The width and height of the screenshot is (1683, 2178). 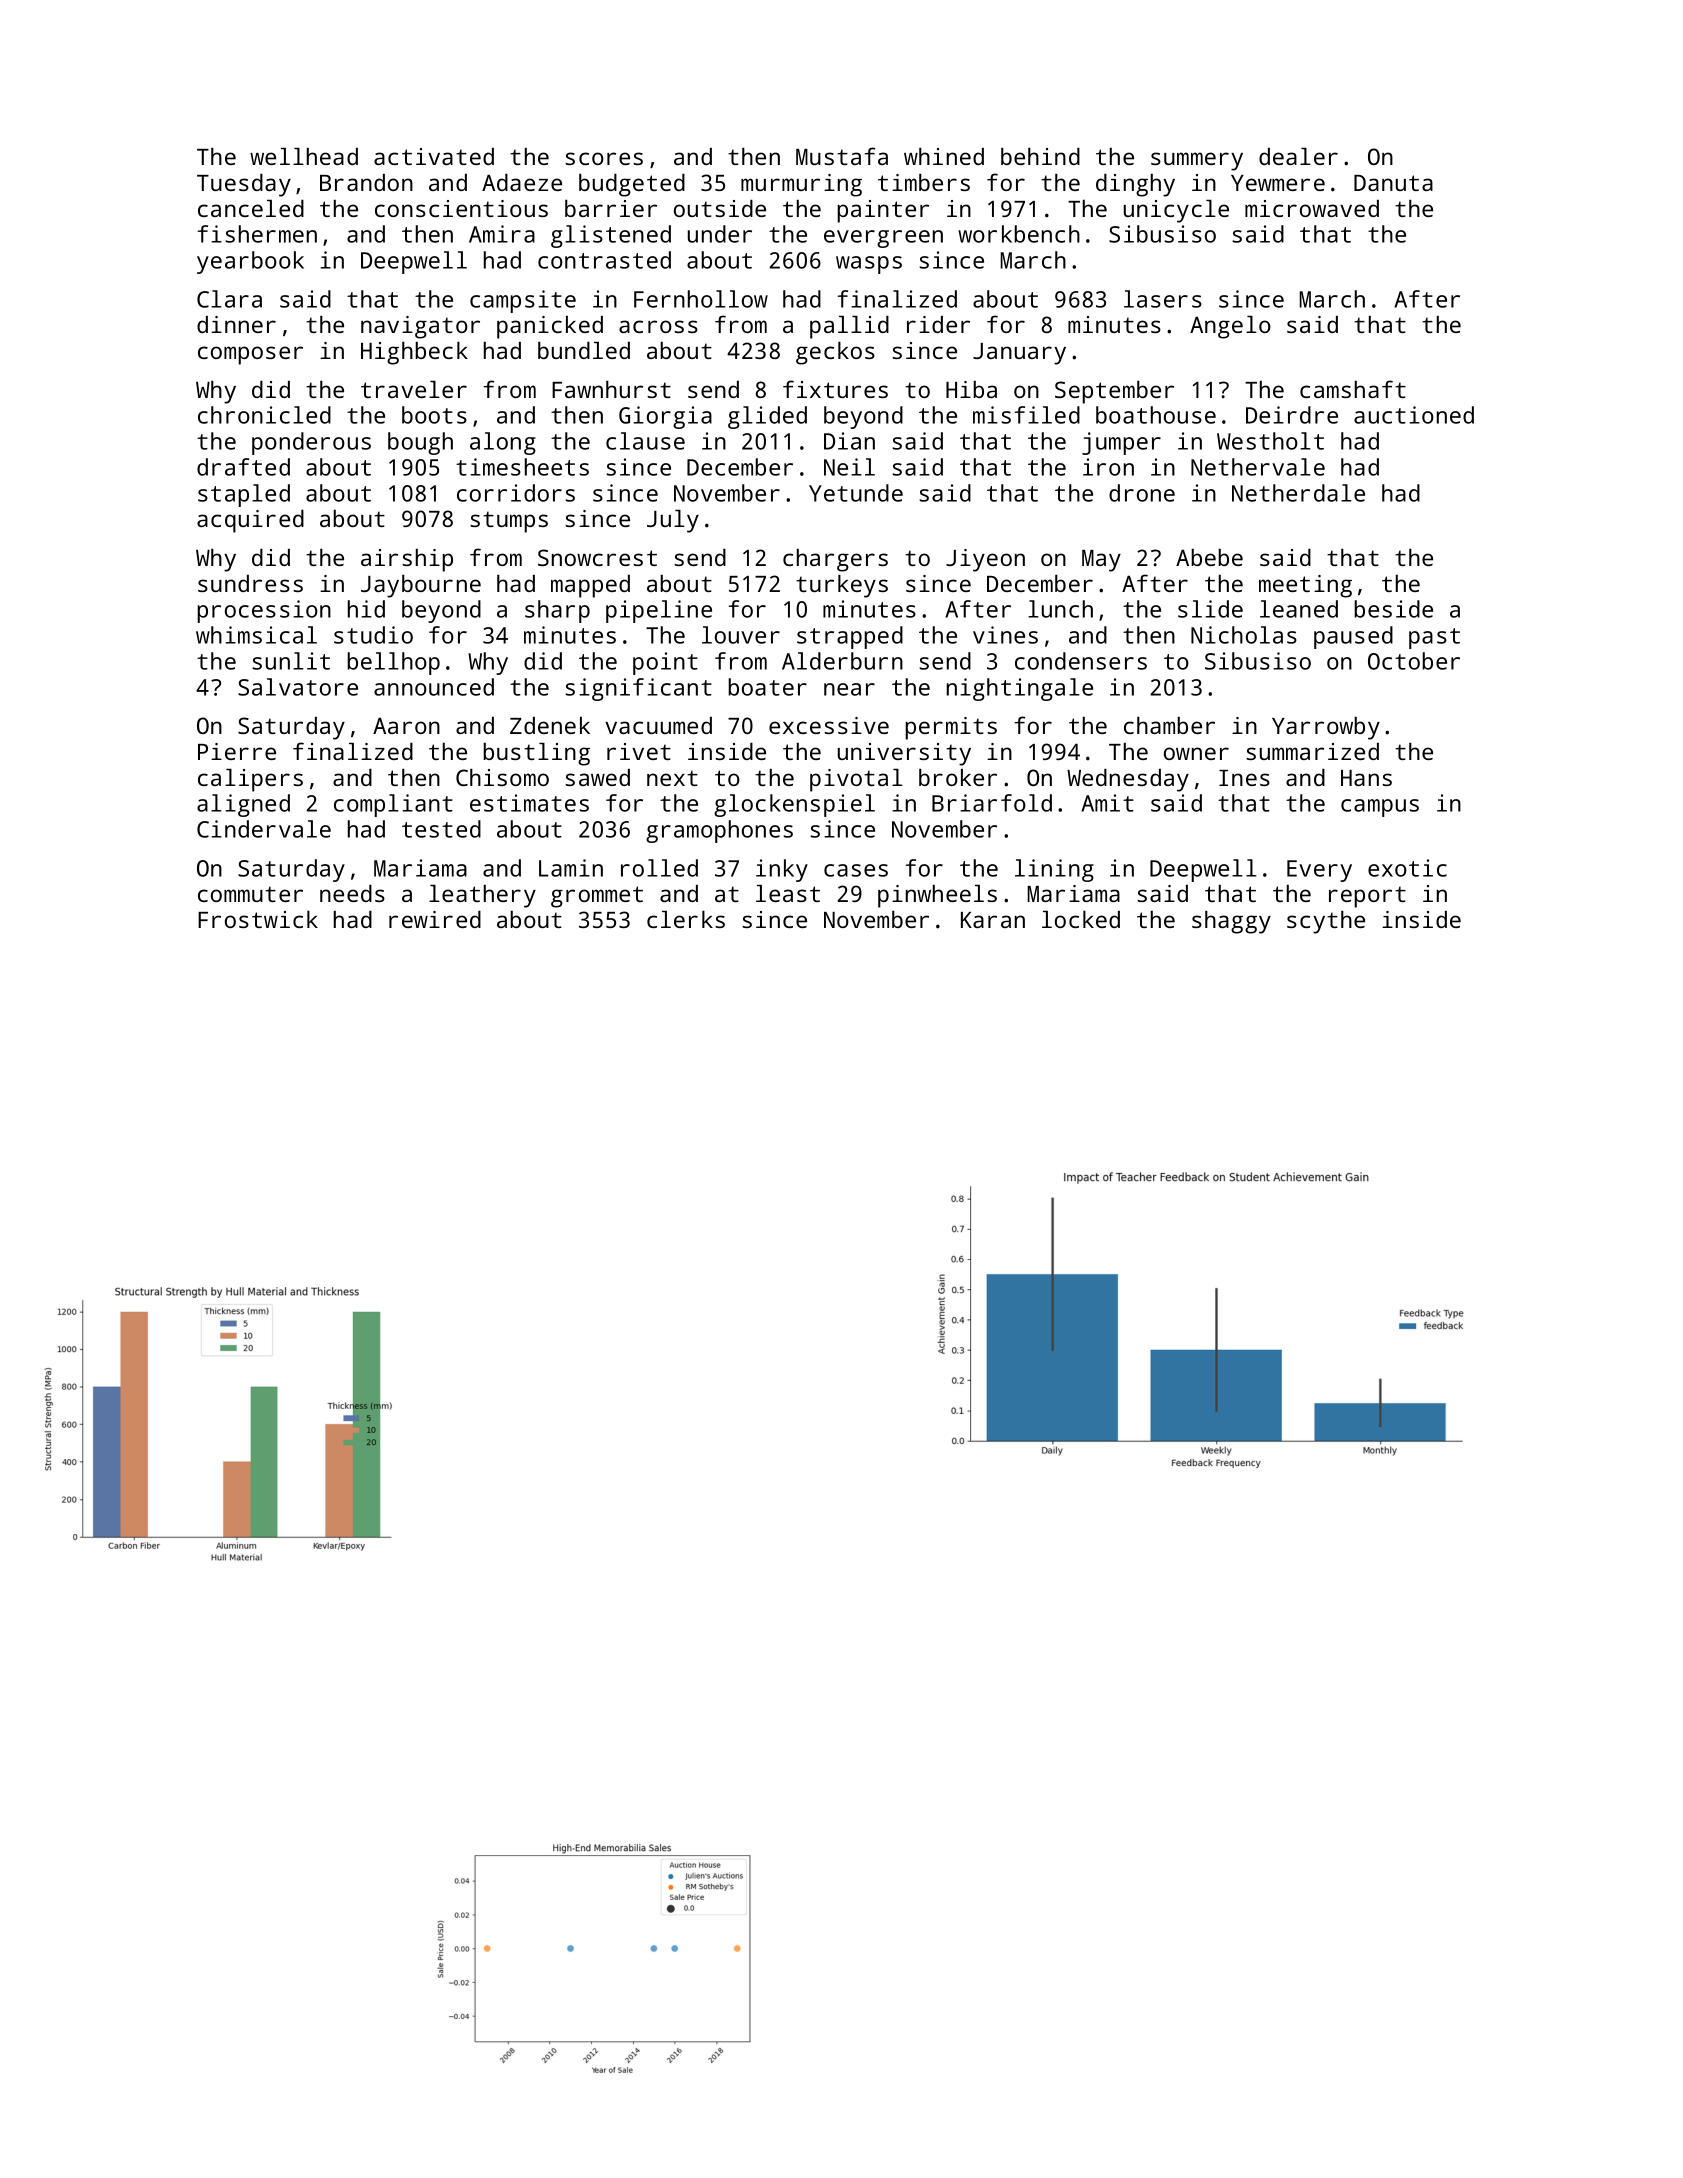 What do you see at coordinates (258, 919) in the screenshot?
I see `Frostwick` at bounding box center [258, 919].
